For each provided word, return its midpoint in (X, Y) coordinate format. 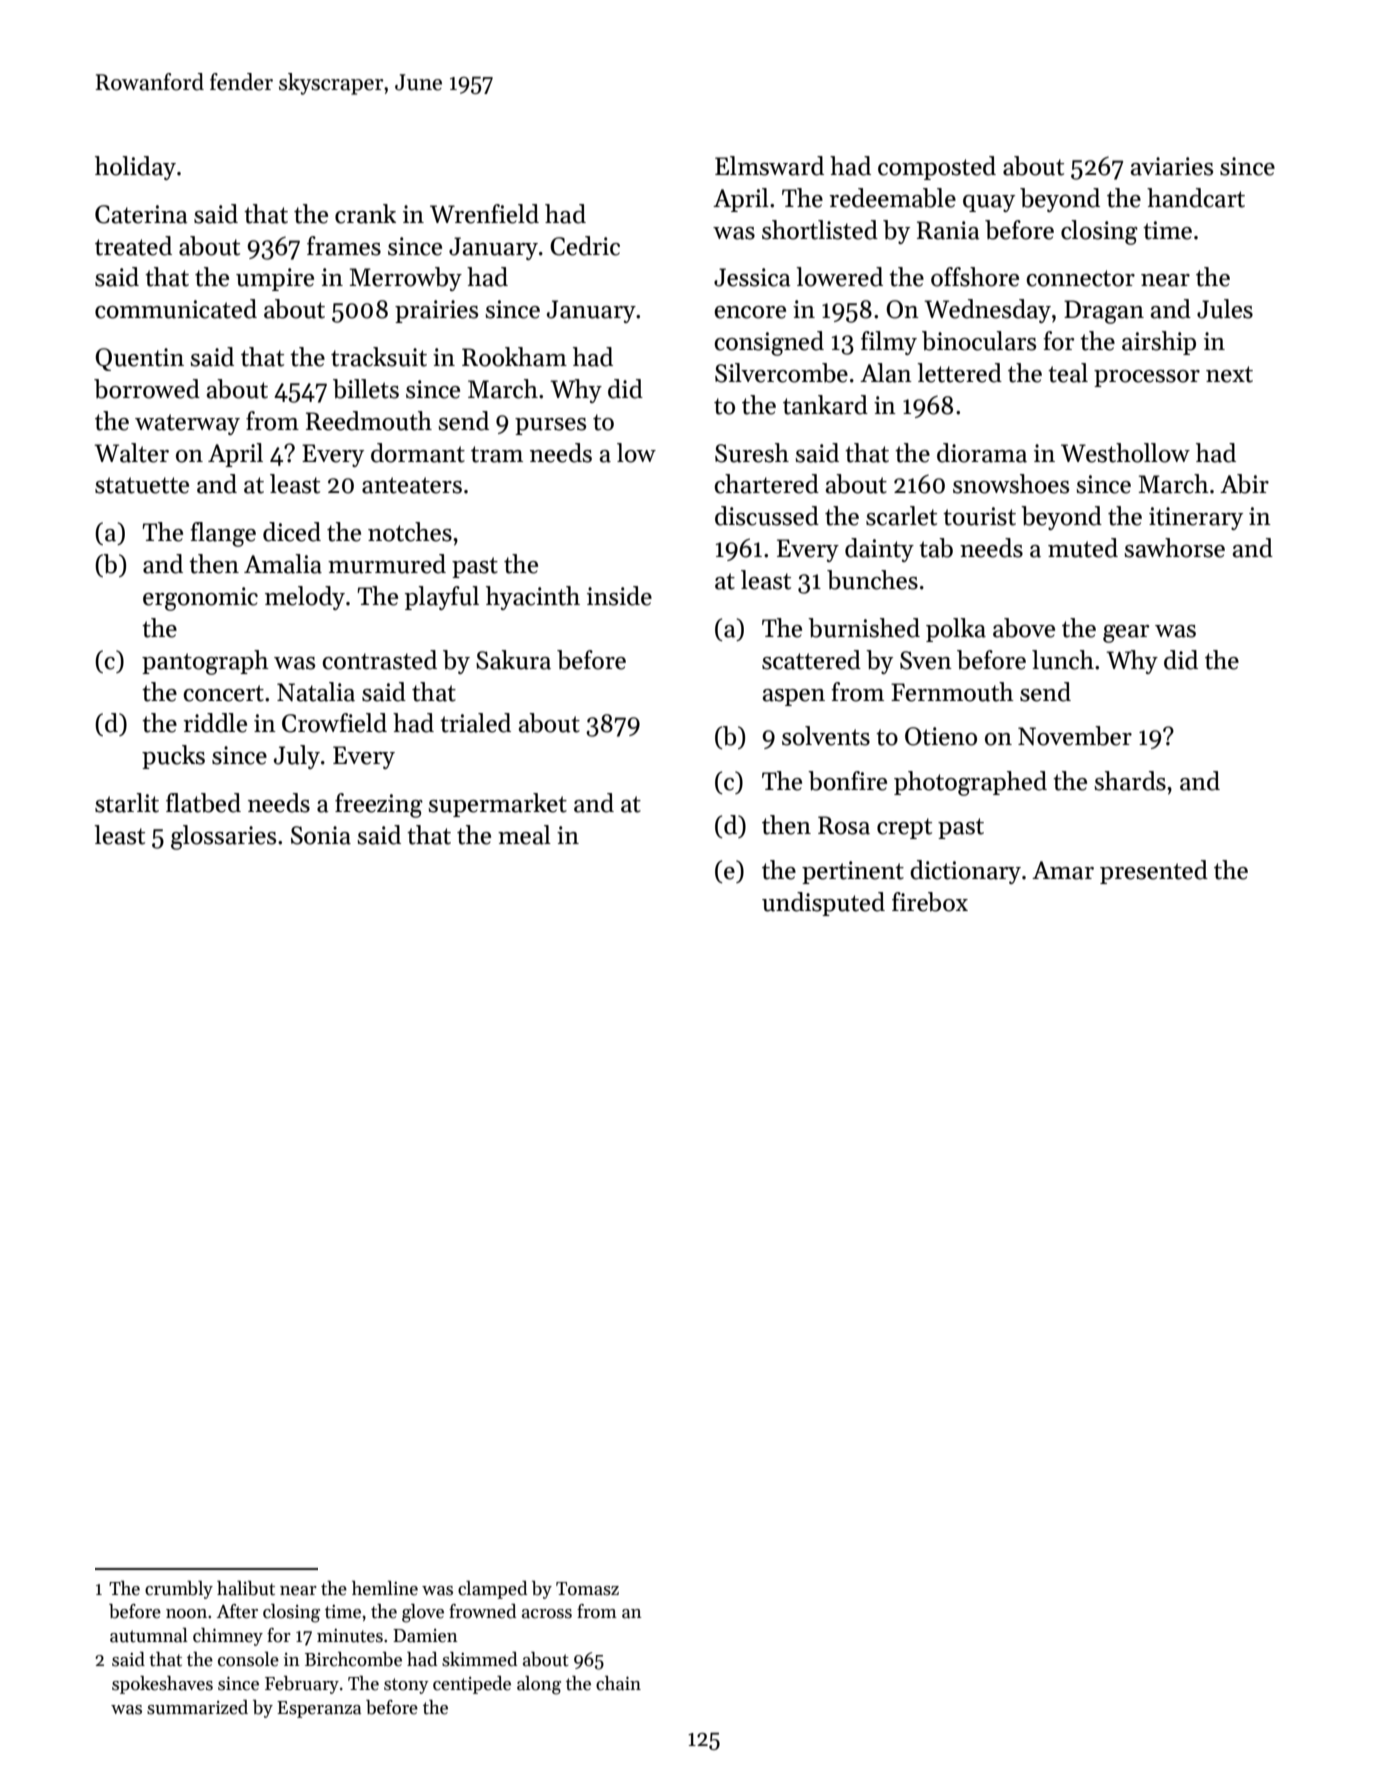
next (1229, 374)
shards (1130, 781)
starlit (127, 803)
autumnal (149, 1635)
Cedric (585, 246)
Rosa (844, 825)
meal (524, 835)
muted (1083, 548)
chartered (766, 484)
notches (410, 532)
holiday (135, 168)
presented (1154, 872)
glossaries (223, 837)
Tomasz (587, 1589)
